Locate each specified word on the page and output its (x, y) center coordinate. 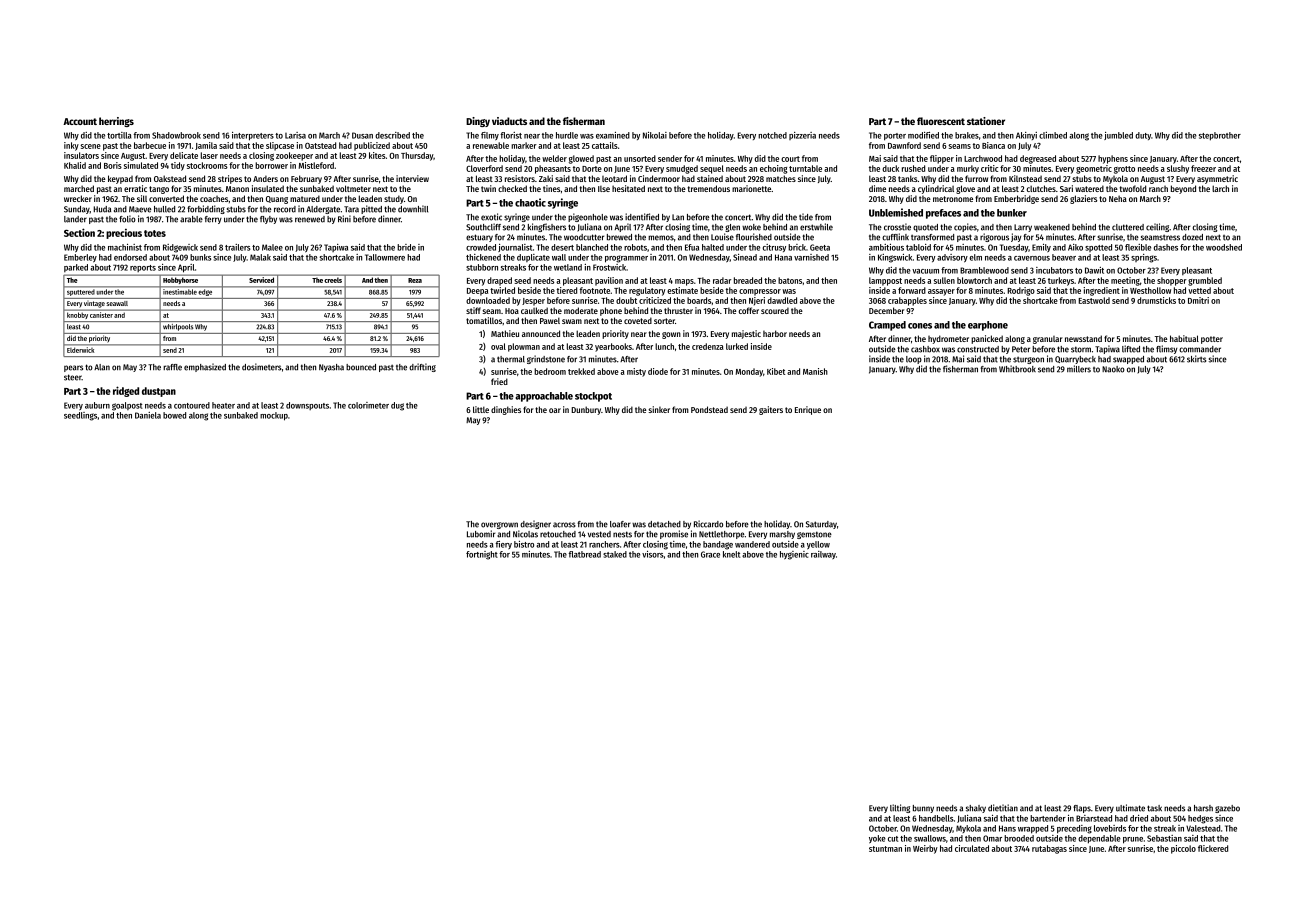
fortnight (482, 555)
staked (615, 554)
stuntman (885, 849)
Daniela (148, 415)
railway (823, 555)
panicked (987, 339)
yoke (877, 839)
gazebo (1227, 809)
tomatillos (484, 320)
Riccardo (708, 524)
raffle (172, 367)
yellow (818, 545)
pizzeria (802, 136)
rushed (913, 168)
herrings (116, 122)
